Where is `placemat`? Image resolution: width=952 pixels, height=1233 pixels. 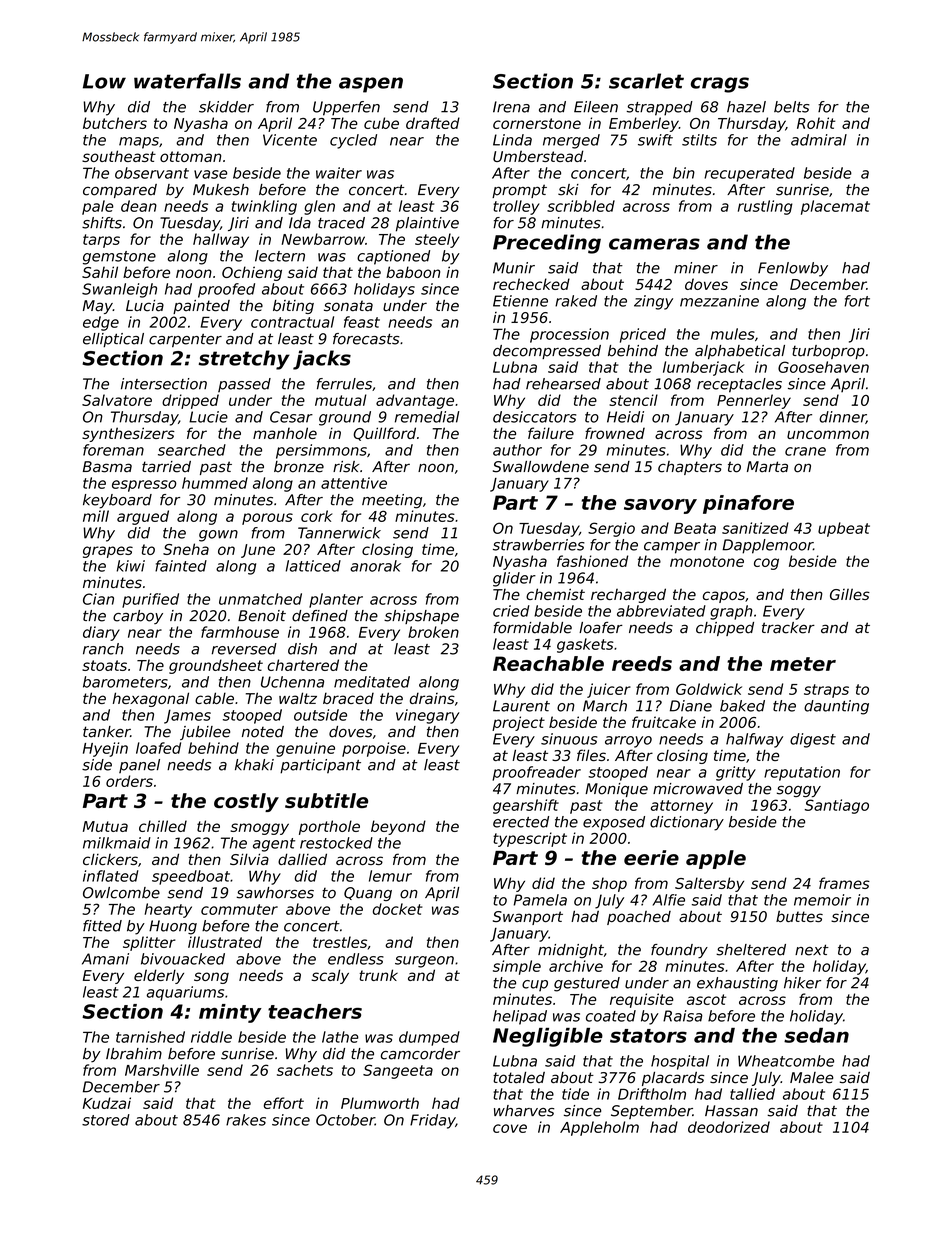
placemat is located at coordinates (835, 207).
